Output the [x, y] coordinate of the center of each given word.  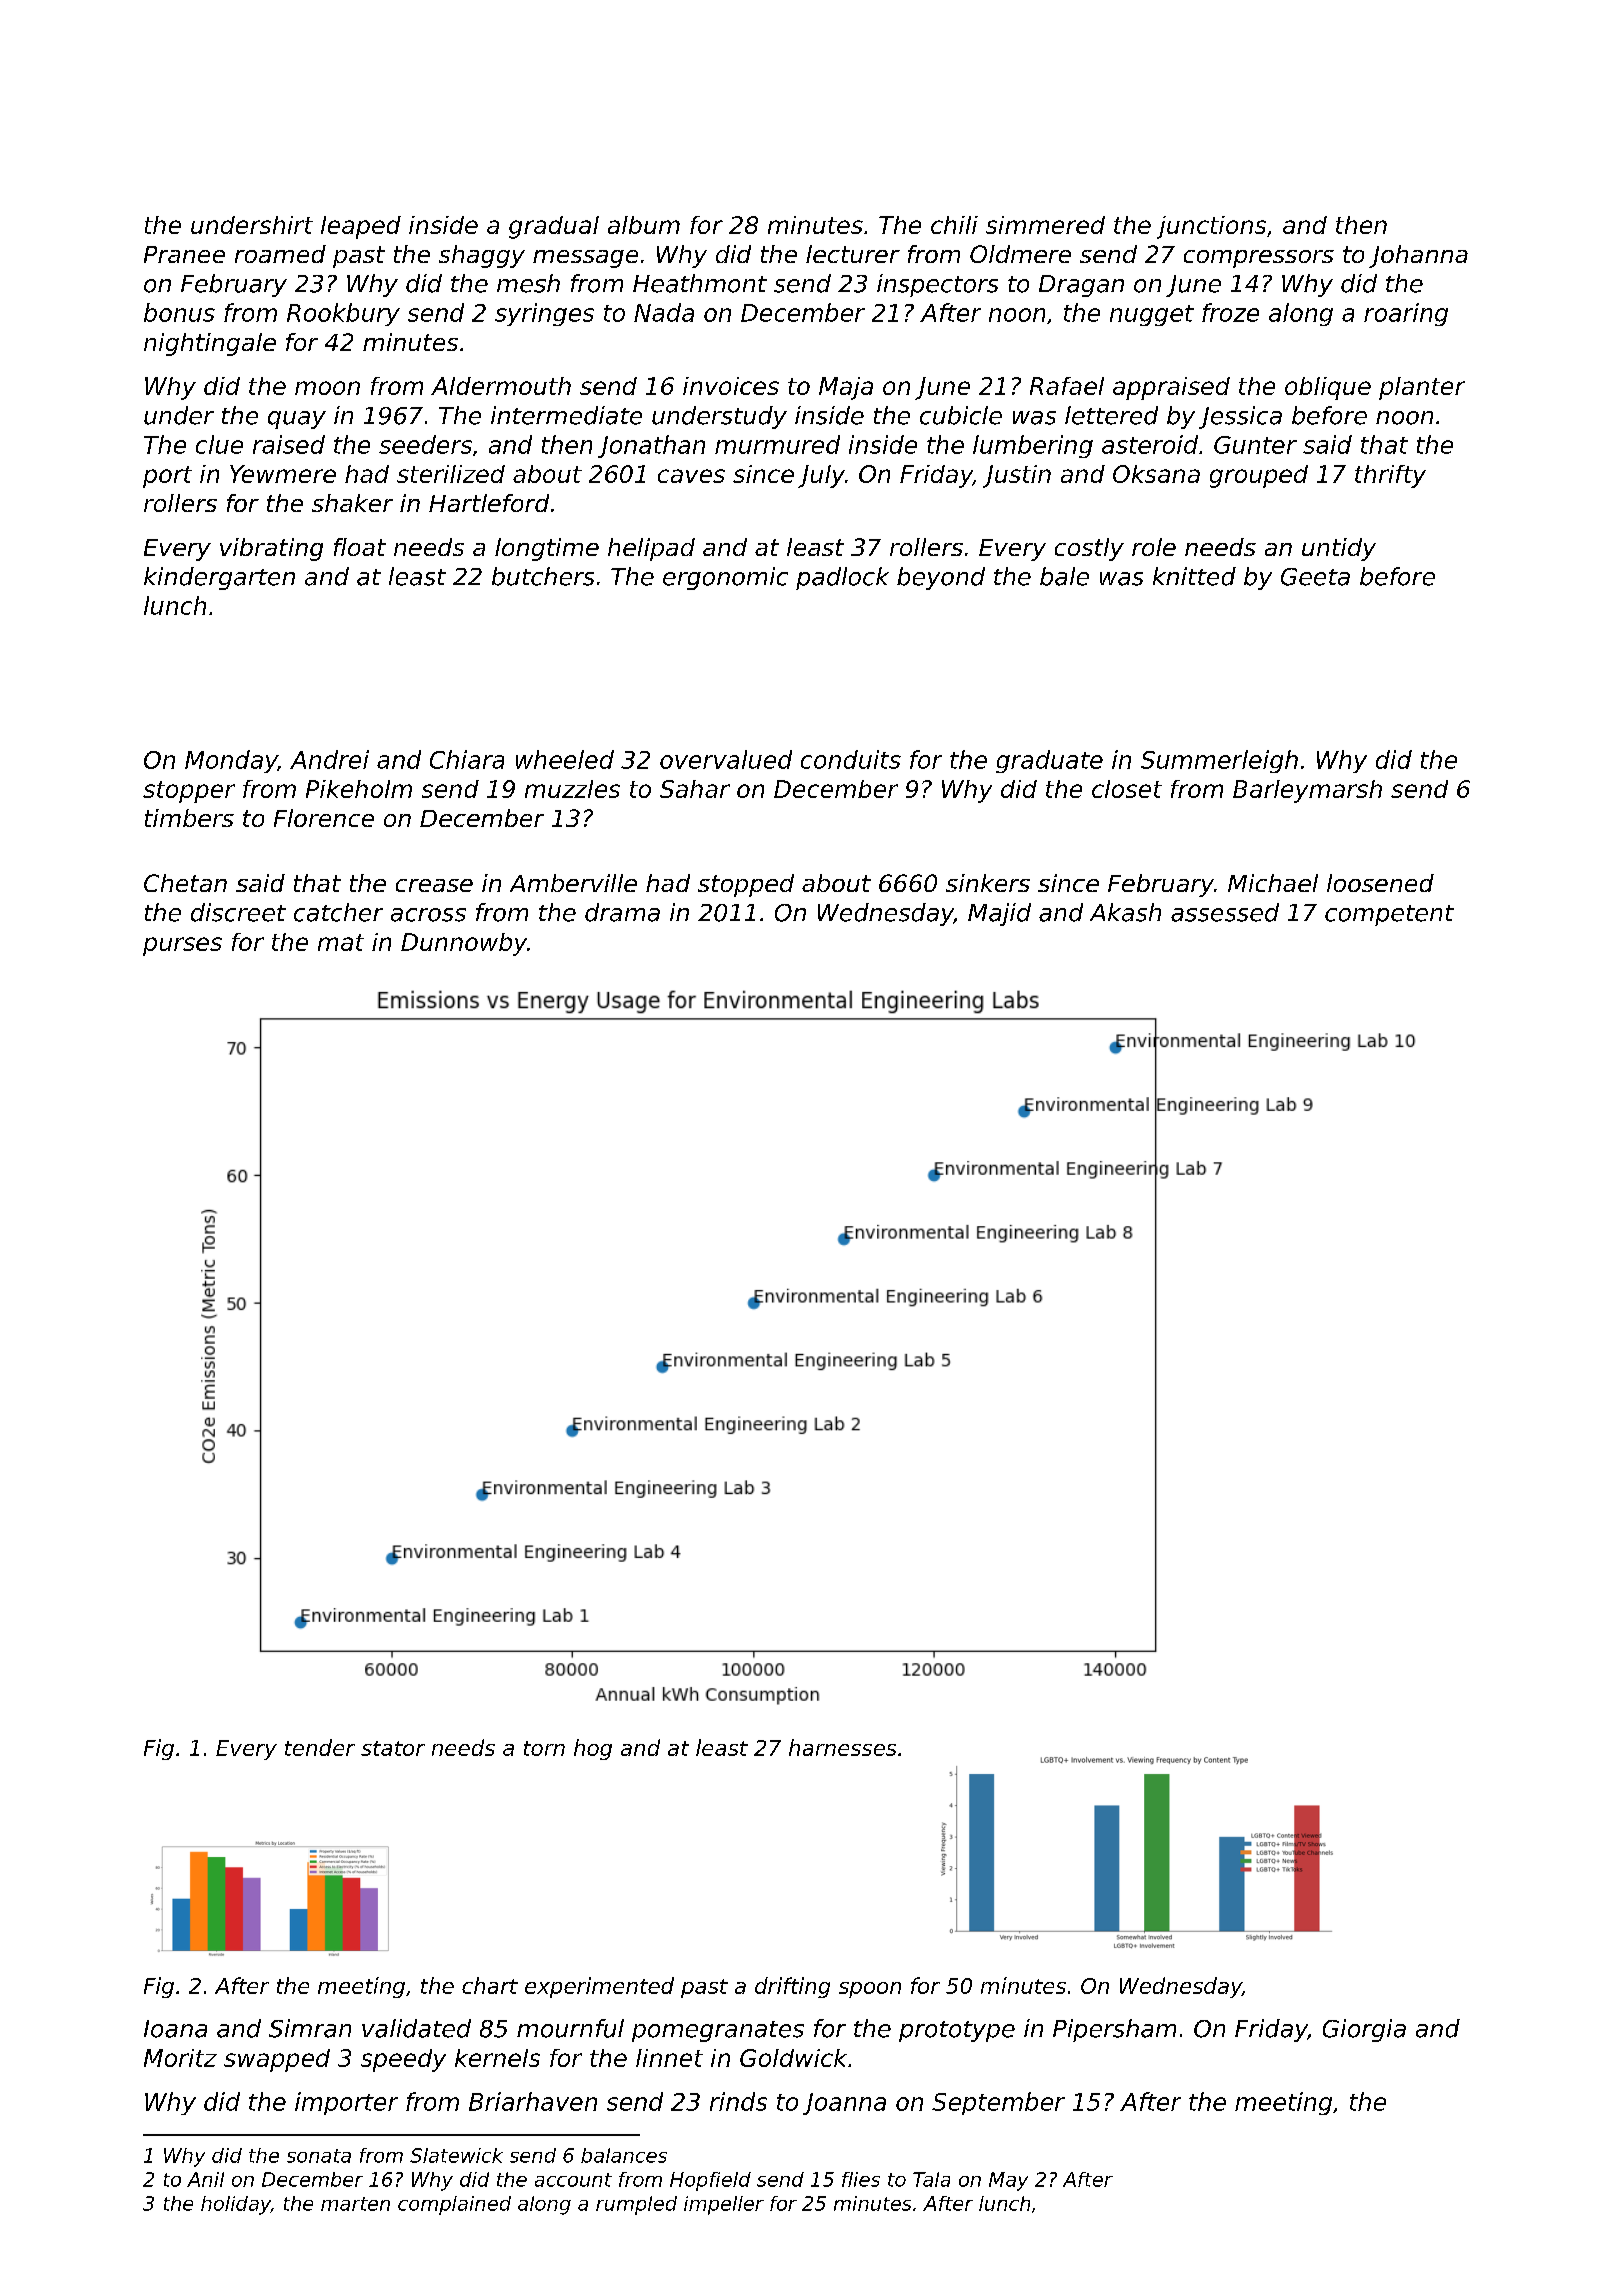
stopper [189, 792]
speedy [403, 2060]
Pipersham [1114, 2030]
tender [320, 1747]
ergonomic [725, 578]
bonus [179, 312]
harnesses [842, 1747]
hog [593, 1749]
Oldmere [1020, 254]
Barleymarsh [1307, 791]
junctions [1211, 227]
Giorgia [1364, 2030]
